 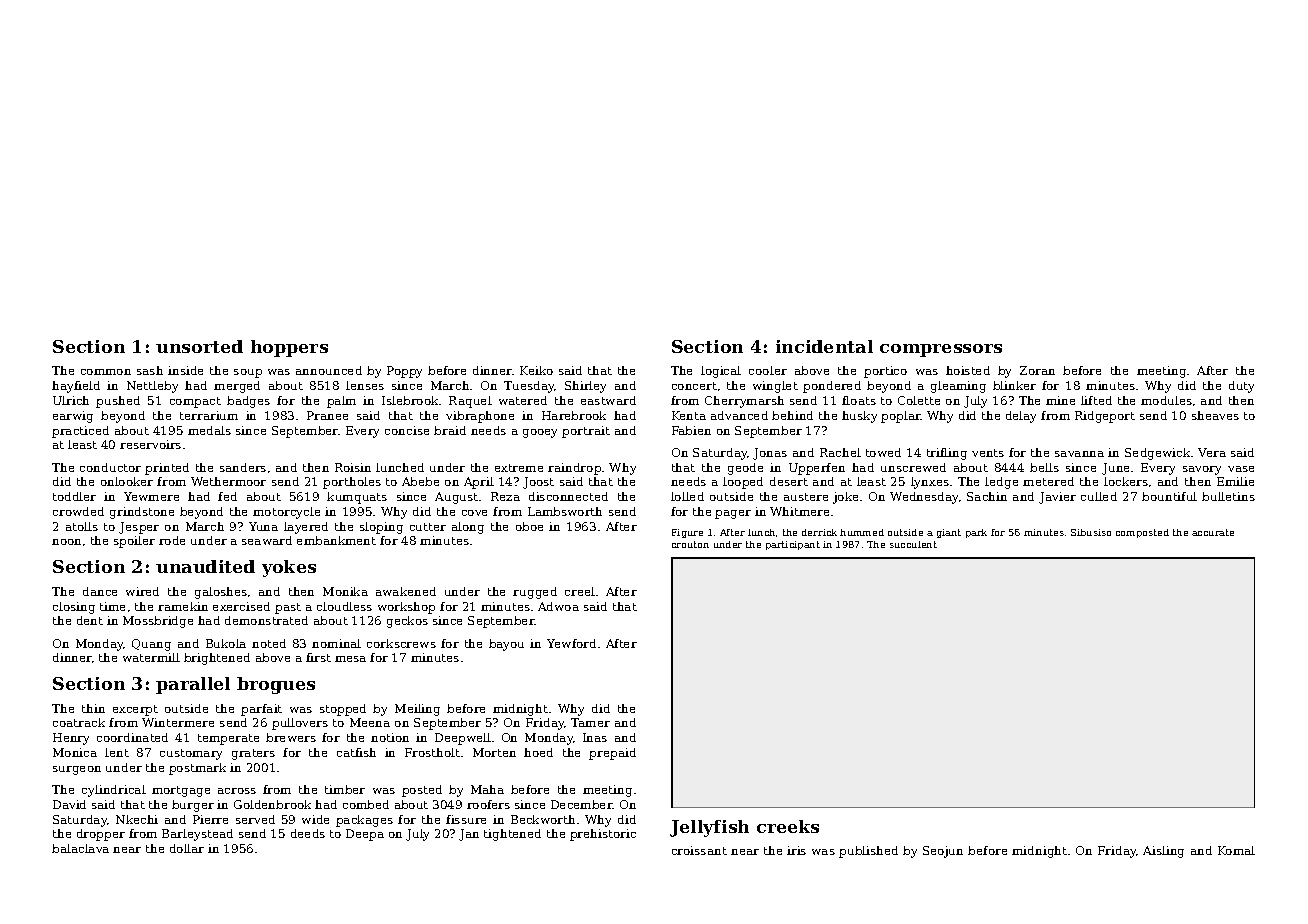 What do you see at coordinates (574, 415) in the document?
I see `Harebrook` at bounding box center [574, 415].
